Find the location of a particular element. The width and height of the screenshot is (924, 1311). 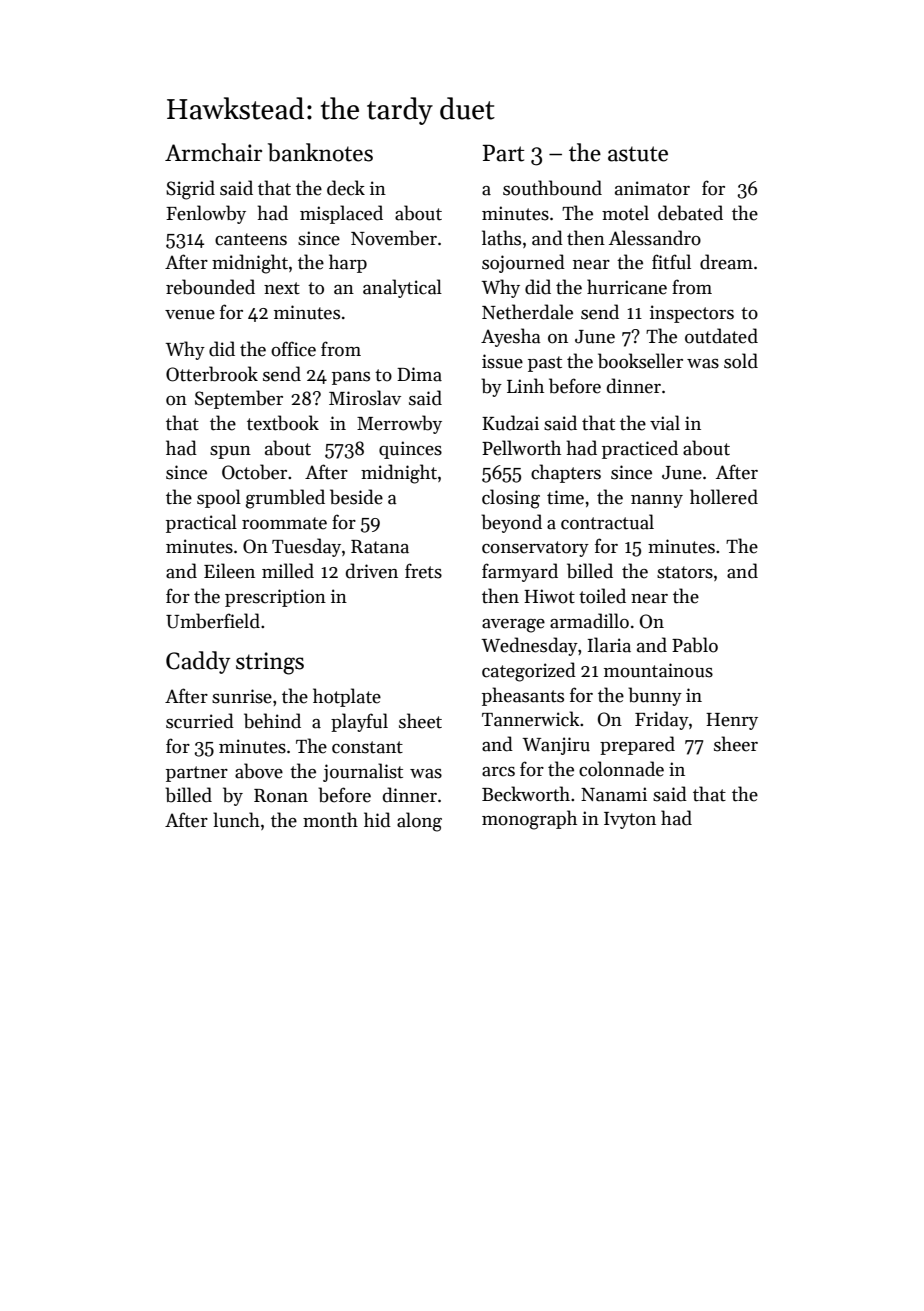

stators is located at coordinates (685, 572).
